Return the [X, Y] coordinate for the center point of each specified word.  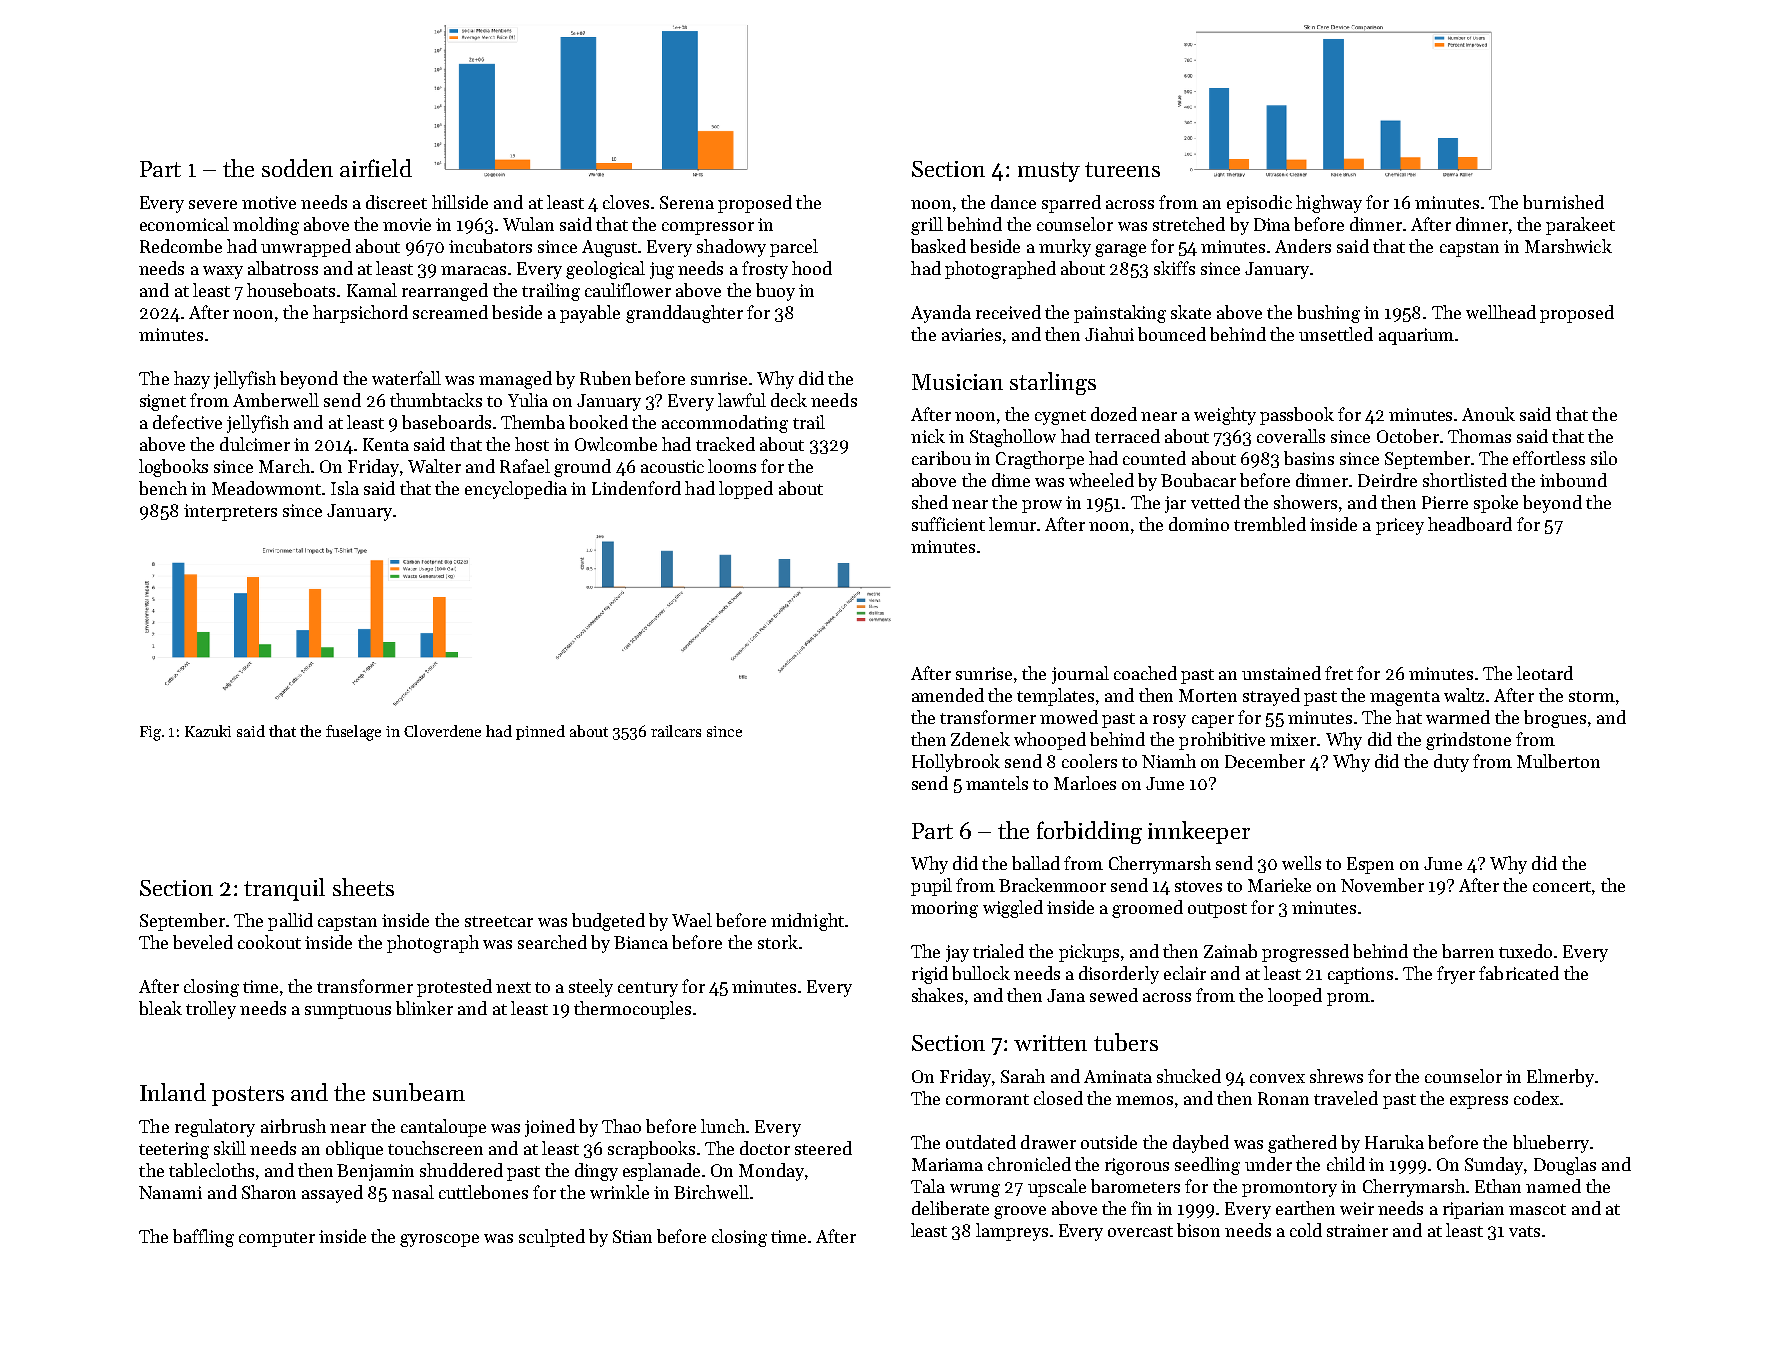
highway [1329, 204]
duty [1451, 763]
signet [163, 402]
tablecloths [211, 1170]
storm [1592, 696]
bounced [1172, 334]
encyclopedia [516, 490]
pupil [931, 887]
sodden [297, 168]
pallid [290, 922]
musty [1049, 172]
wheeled [1101, 480]
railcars [676, 731]
